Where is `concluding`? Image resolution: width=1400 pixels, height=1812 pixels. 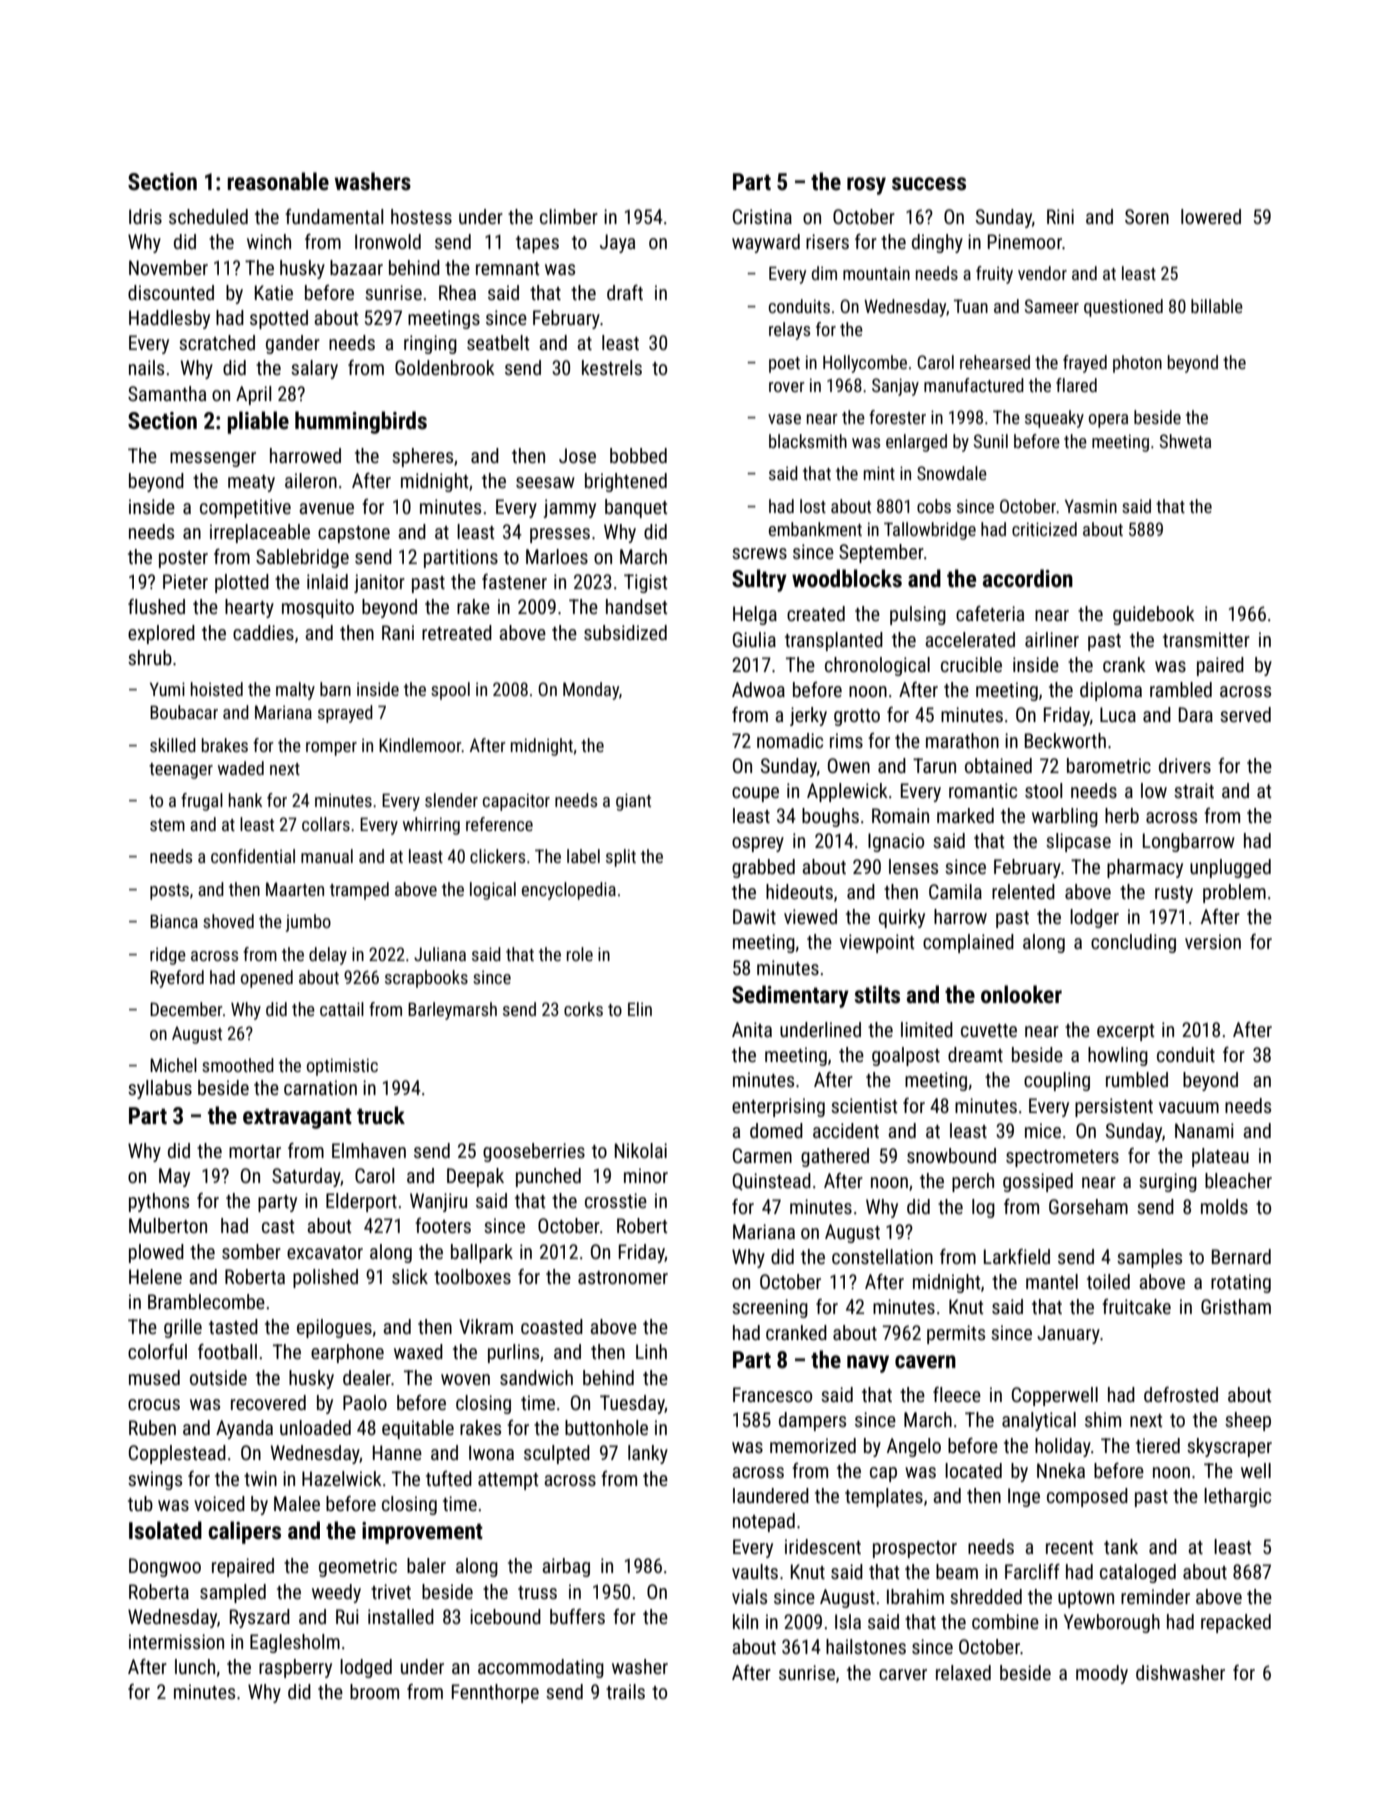 concluding is located at coordinates (1133, 943).
